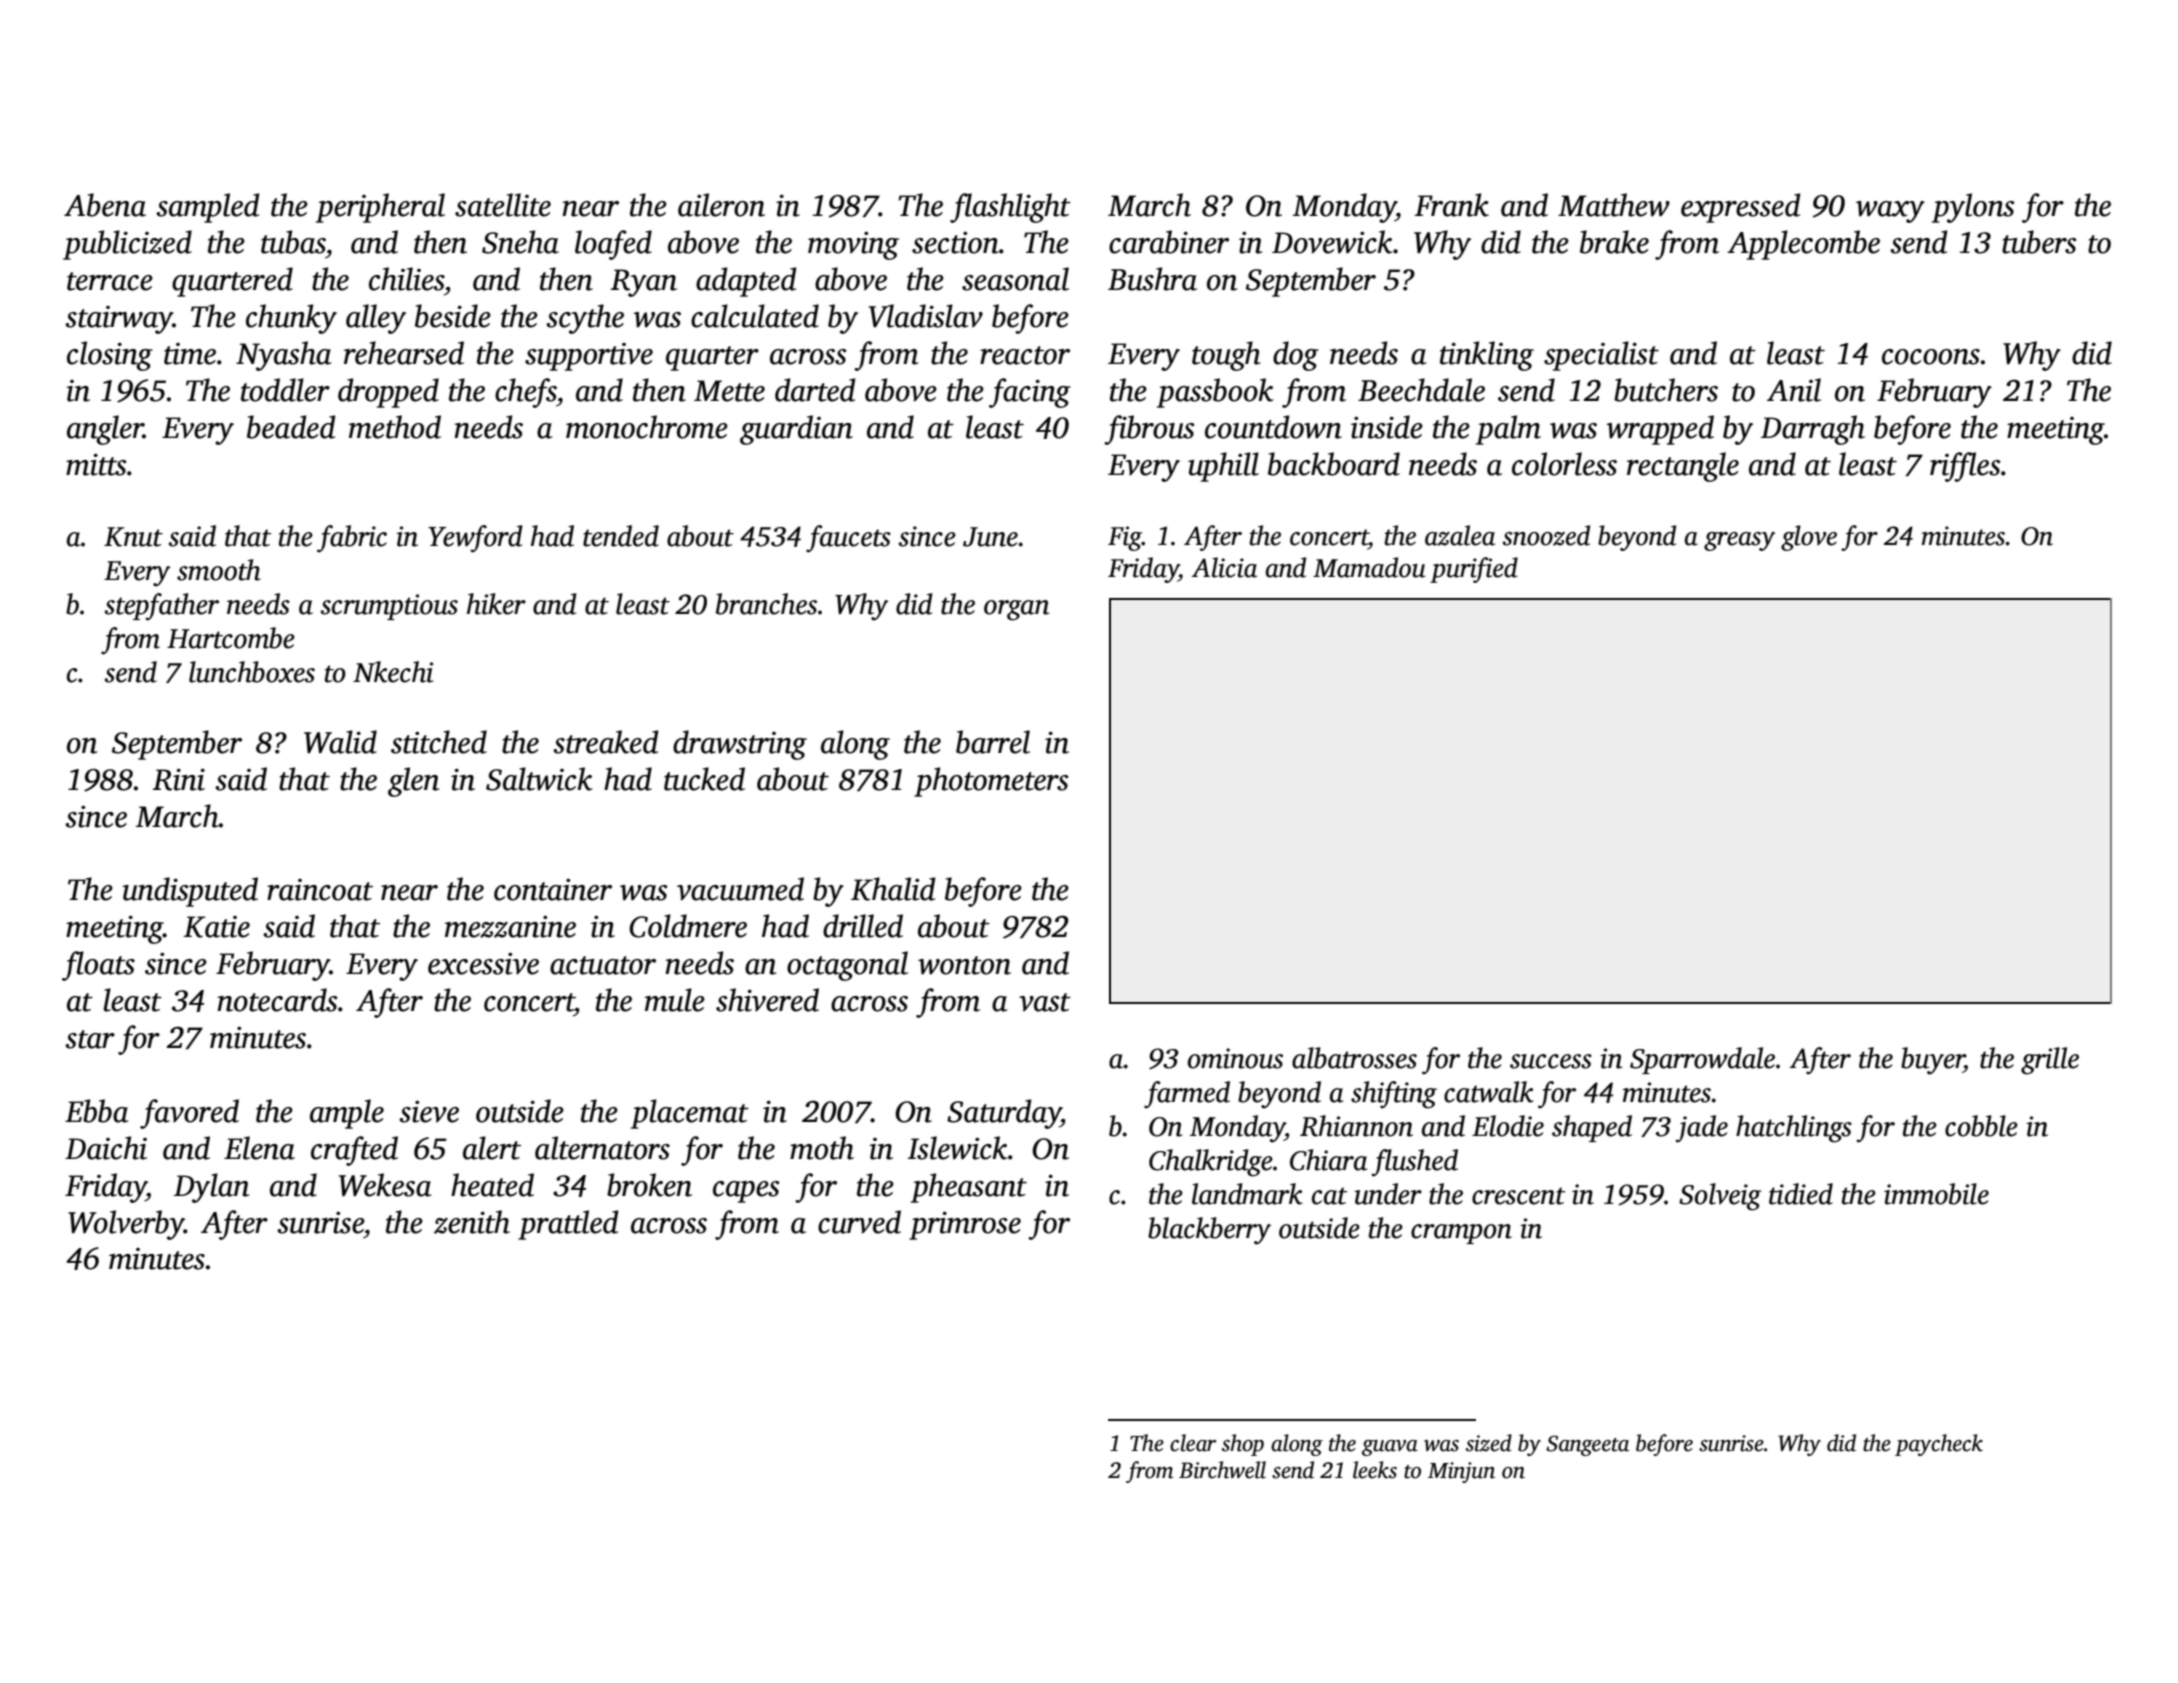 The width and height of the screenshot is (2178, 1683). I want to click on floats, so click(98, 966).
